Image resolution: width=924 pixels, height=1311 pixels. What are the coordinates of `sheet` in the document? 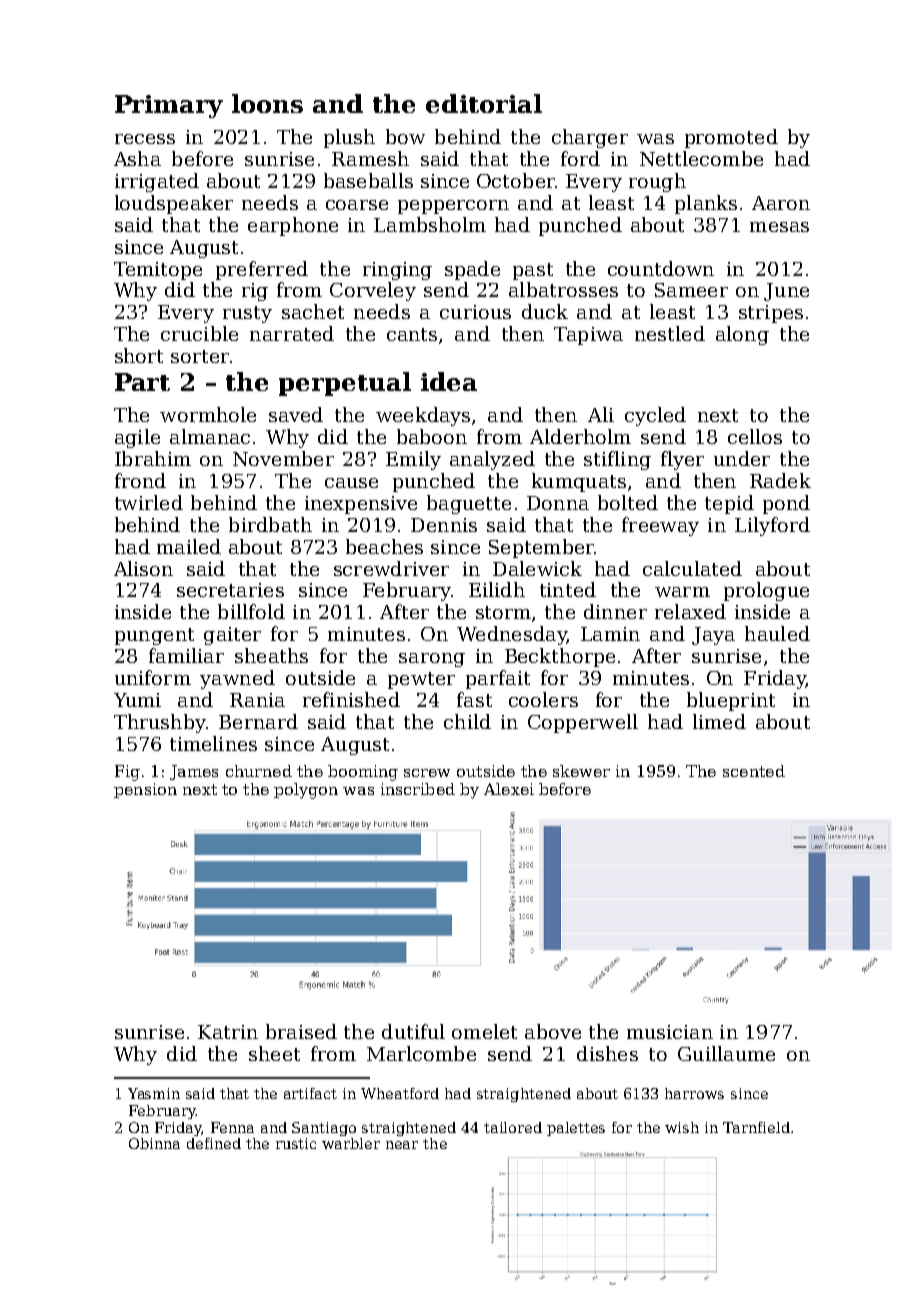 It's located at (274, 1053).
